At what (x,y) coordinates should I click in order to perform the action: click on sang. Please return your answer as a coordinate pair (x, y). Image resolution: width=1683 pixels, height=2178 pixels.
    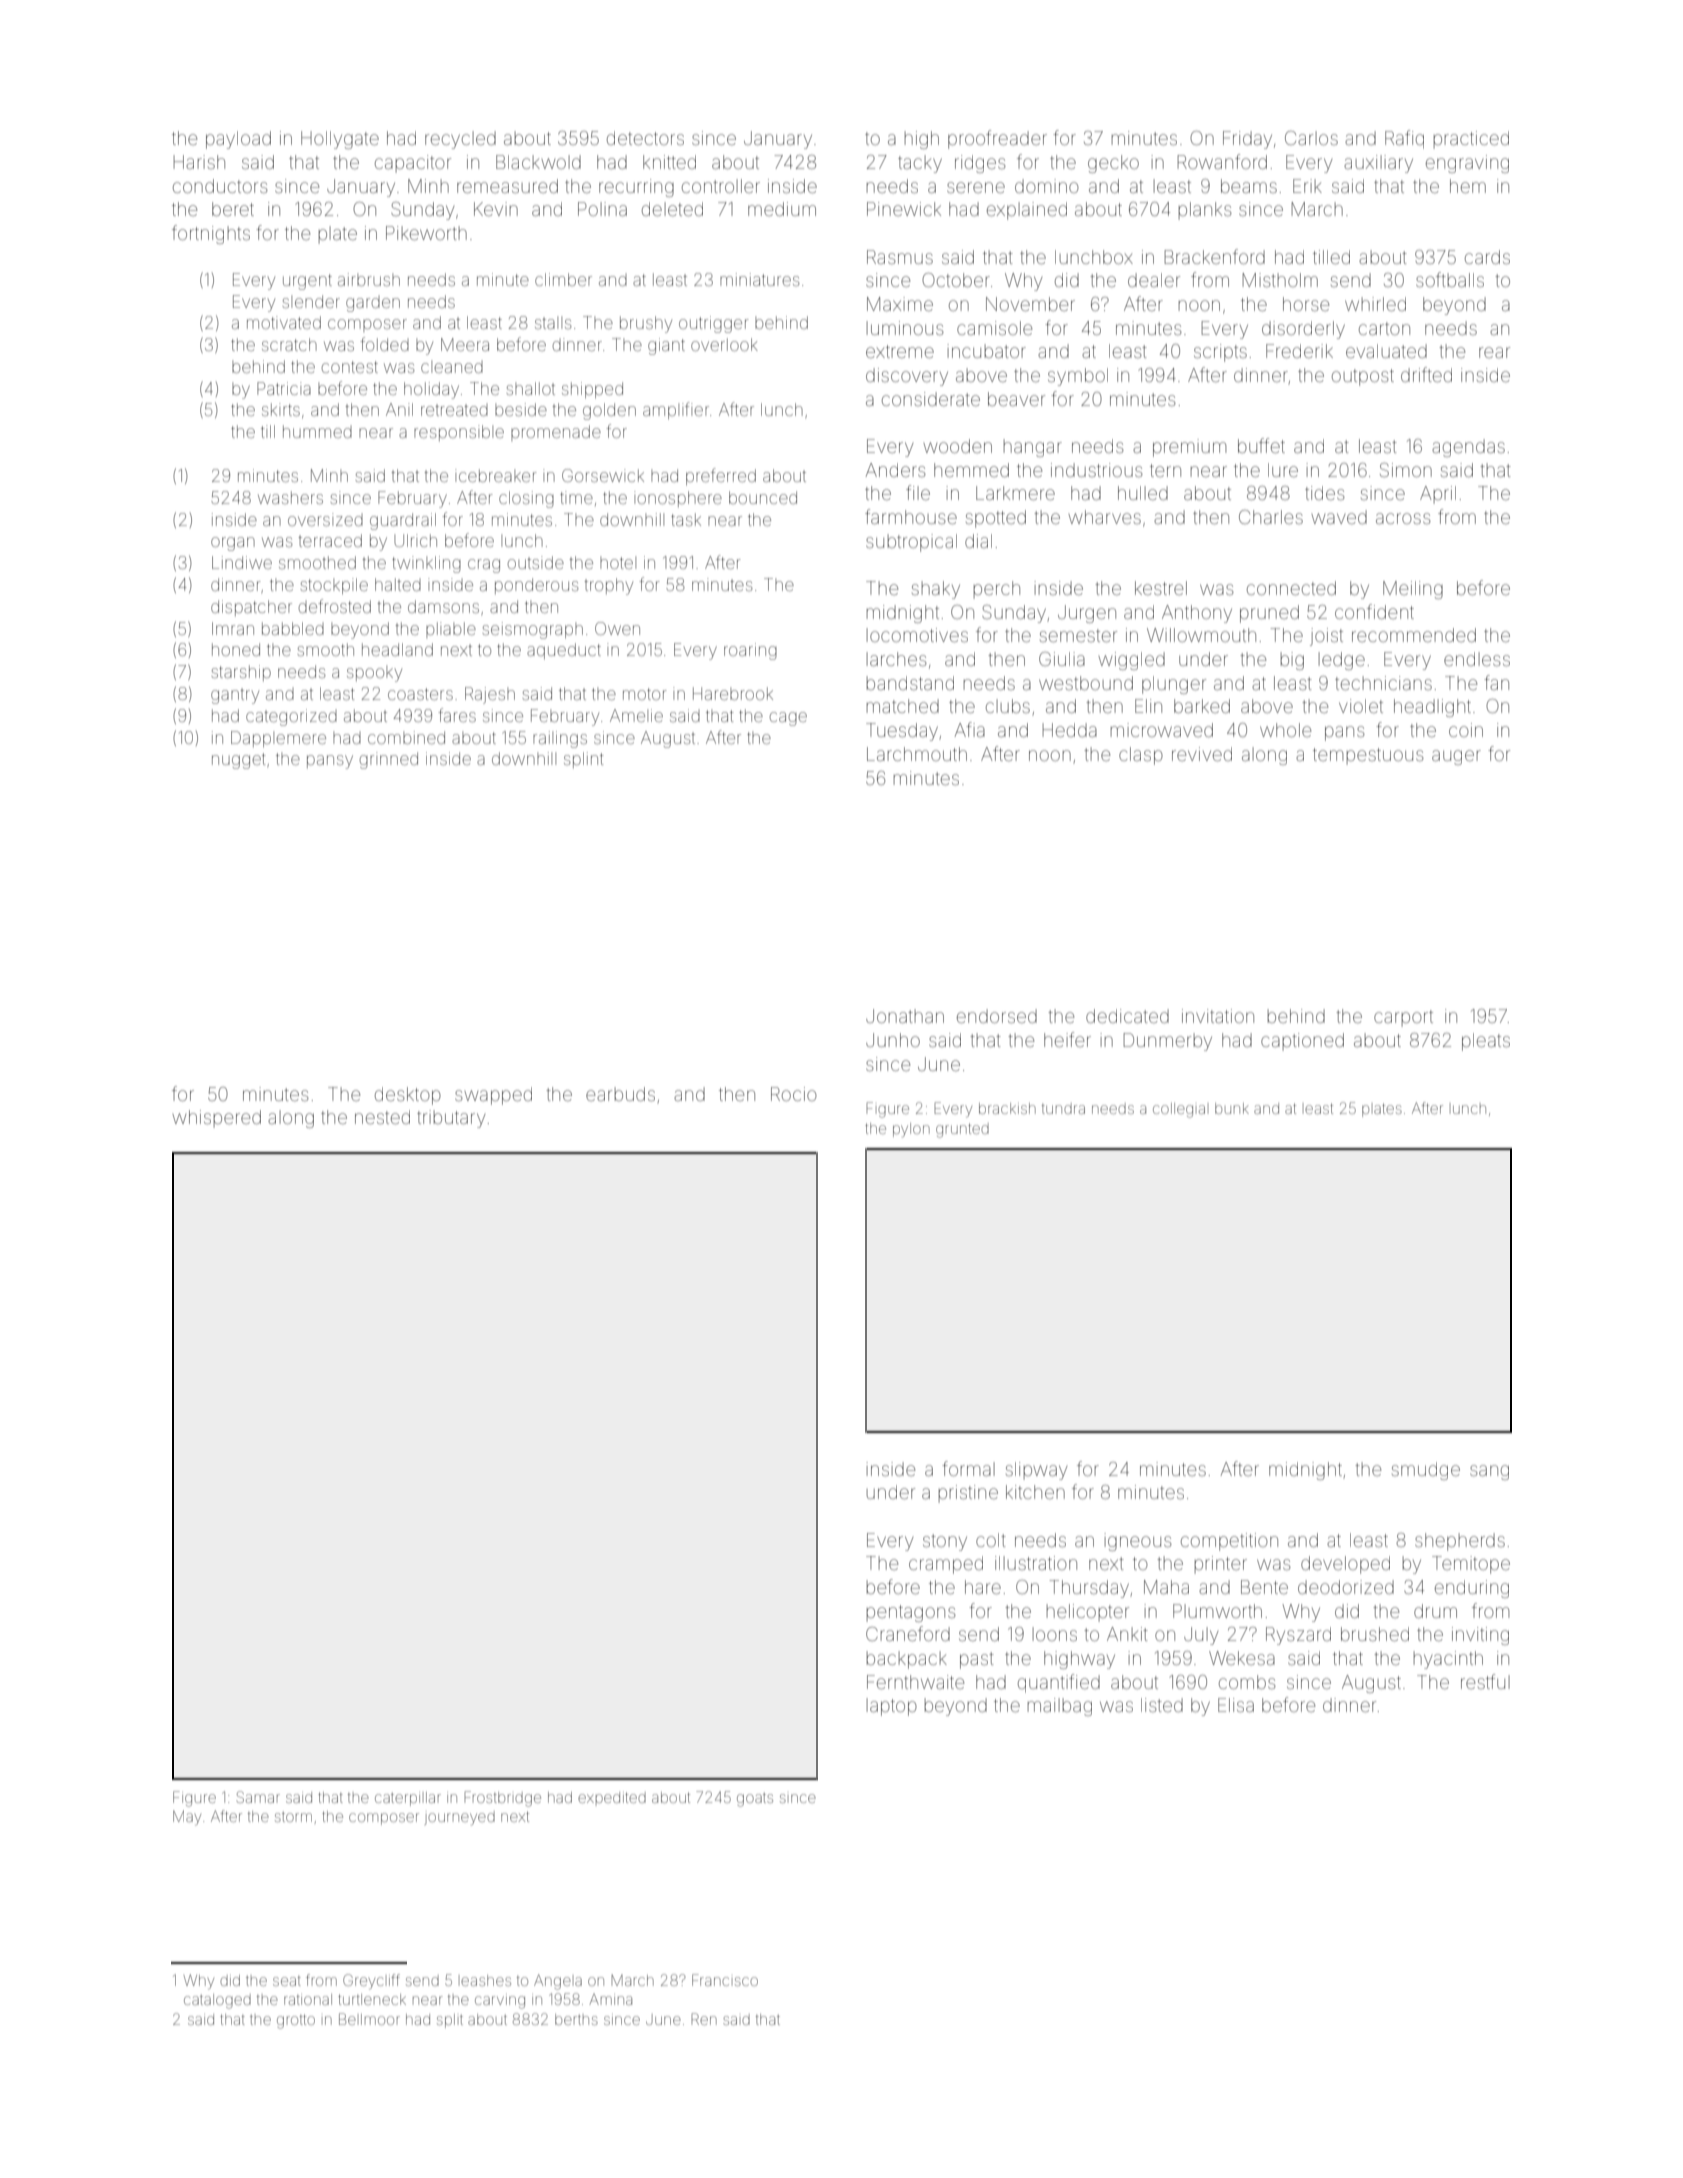
    Looking at the image, I should click on (1489, 1472).
